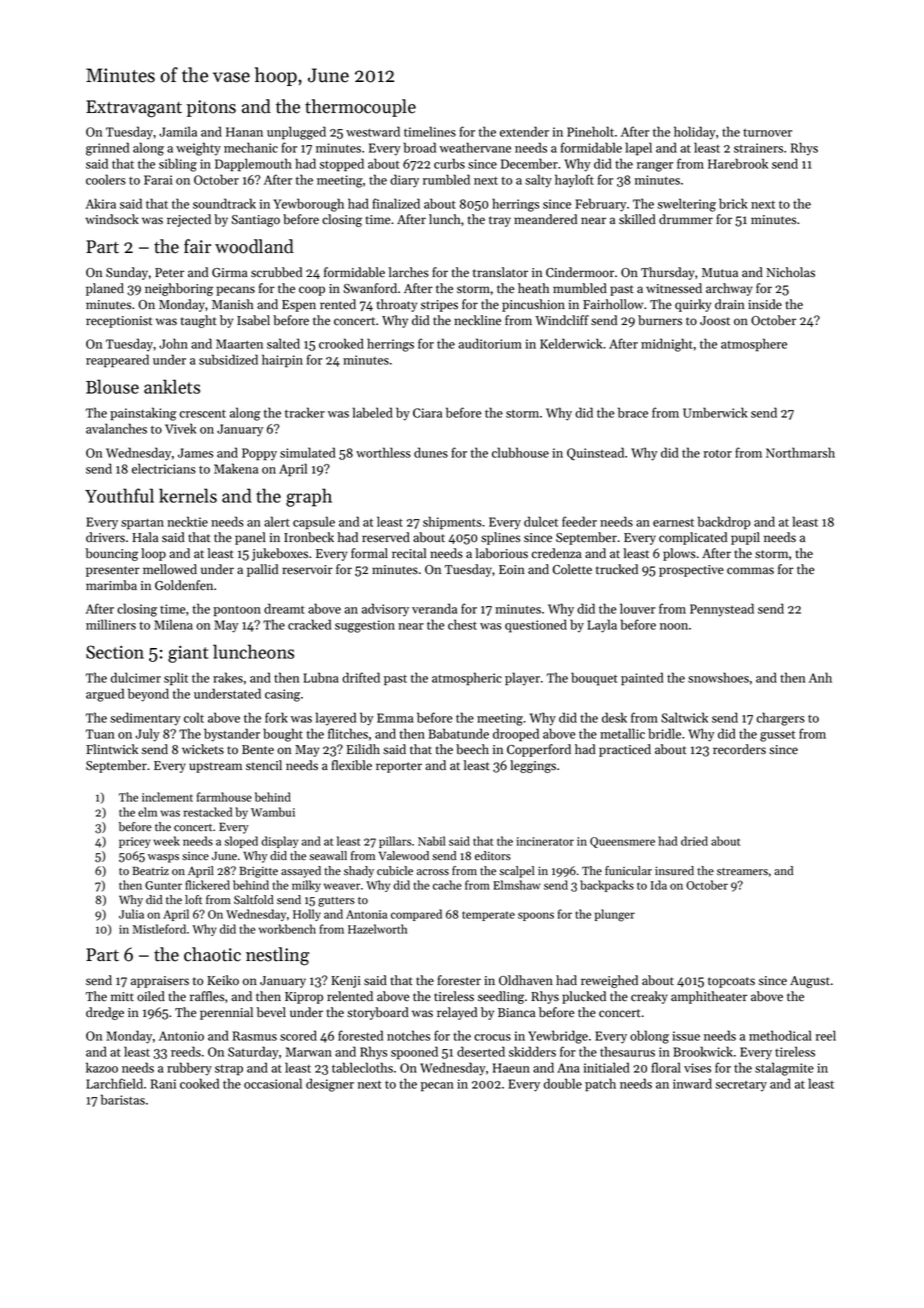 The width and height of the page is (924, 1308). Describe the element at coordinates (203, 749) in the page. I see `wickets` at that location.
